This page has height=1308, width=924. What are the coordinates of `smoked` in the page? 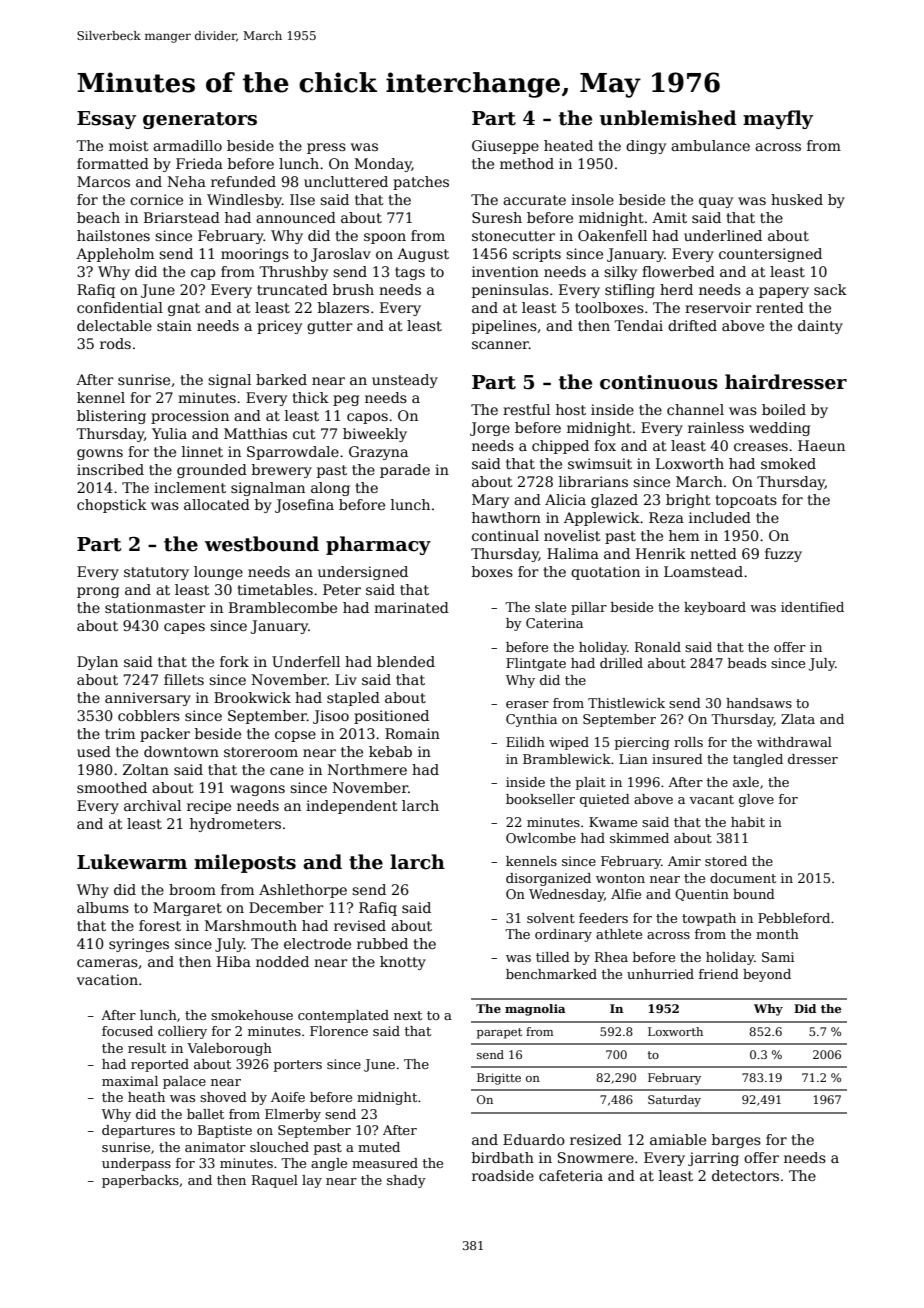 It's located at (788, 463).
